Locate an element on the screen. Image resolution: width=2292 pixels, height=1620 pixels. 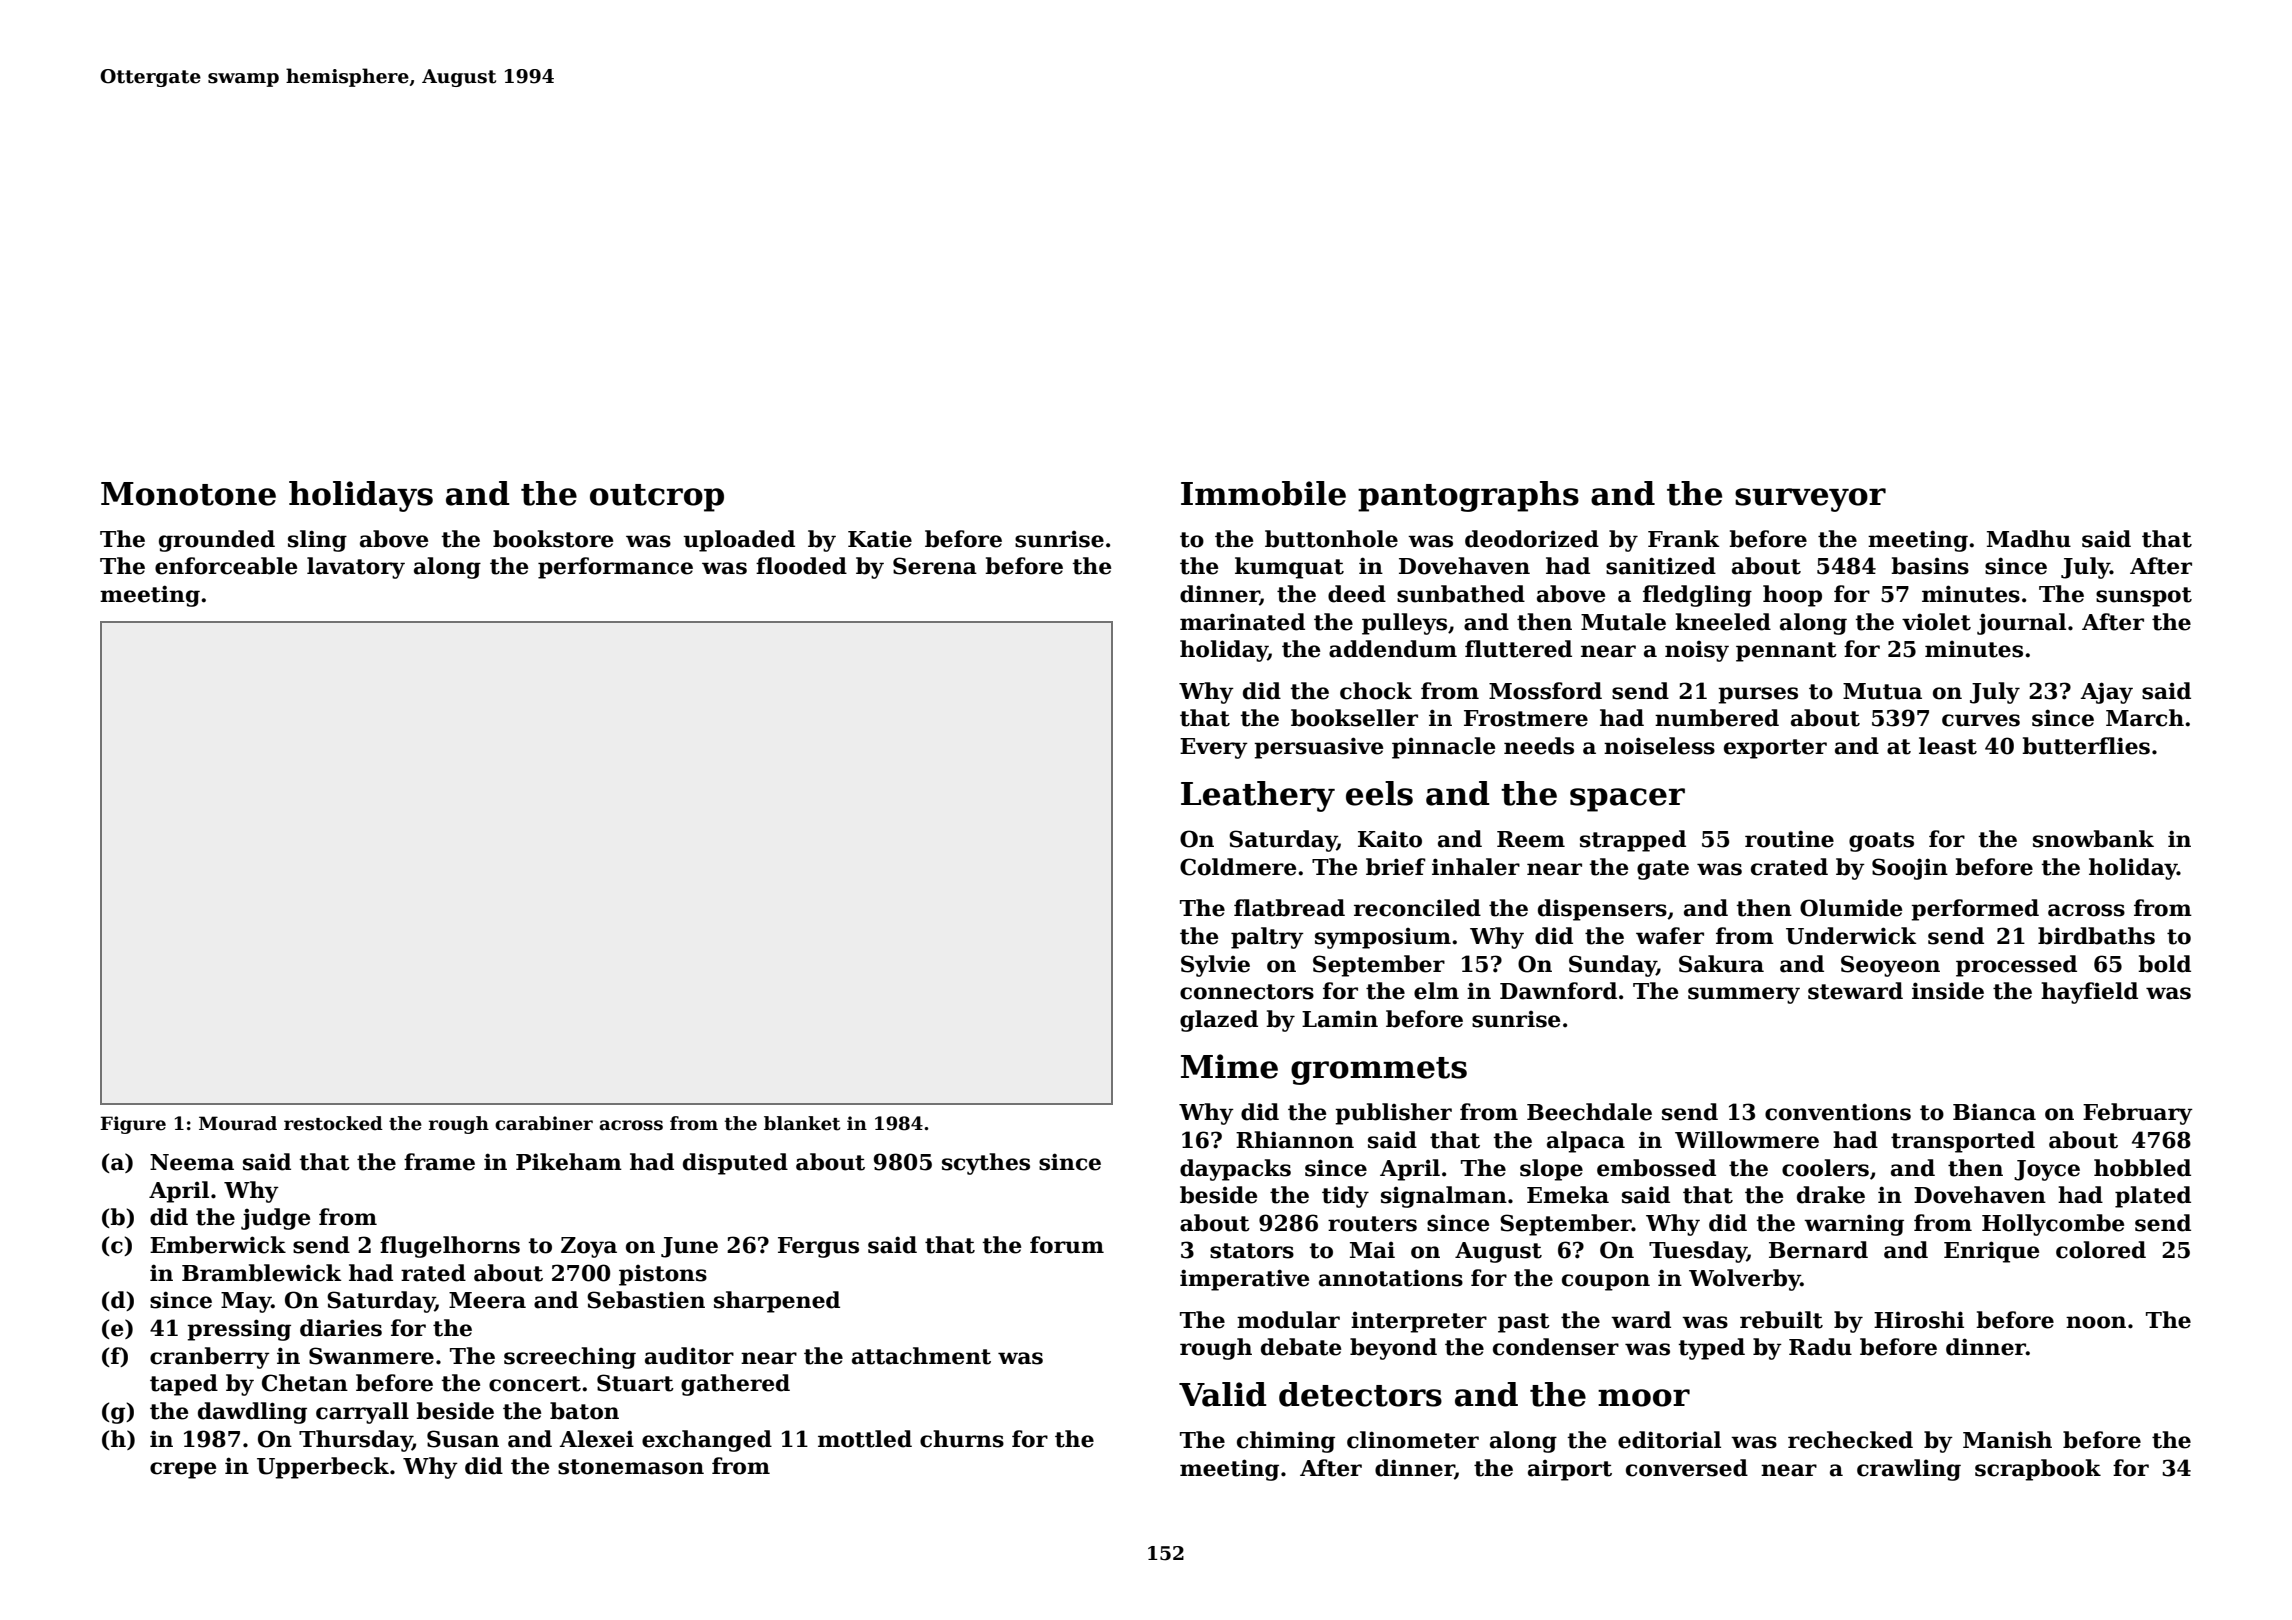
outcrop is located at coordinates (657, 498).
